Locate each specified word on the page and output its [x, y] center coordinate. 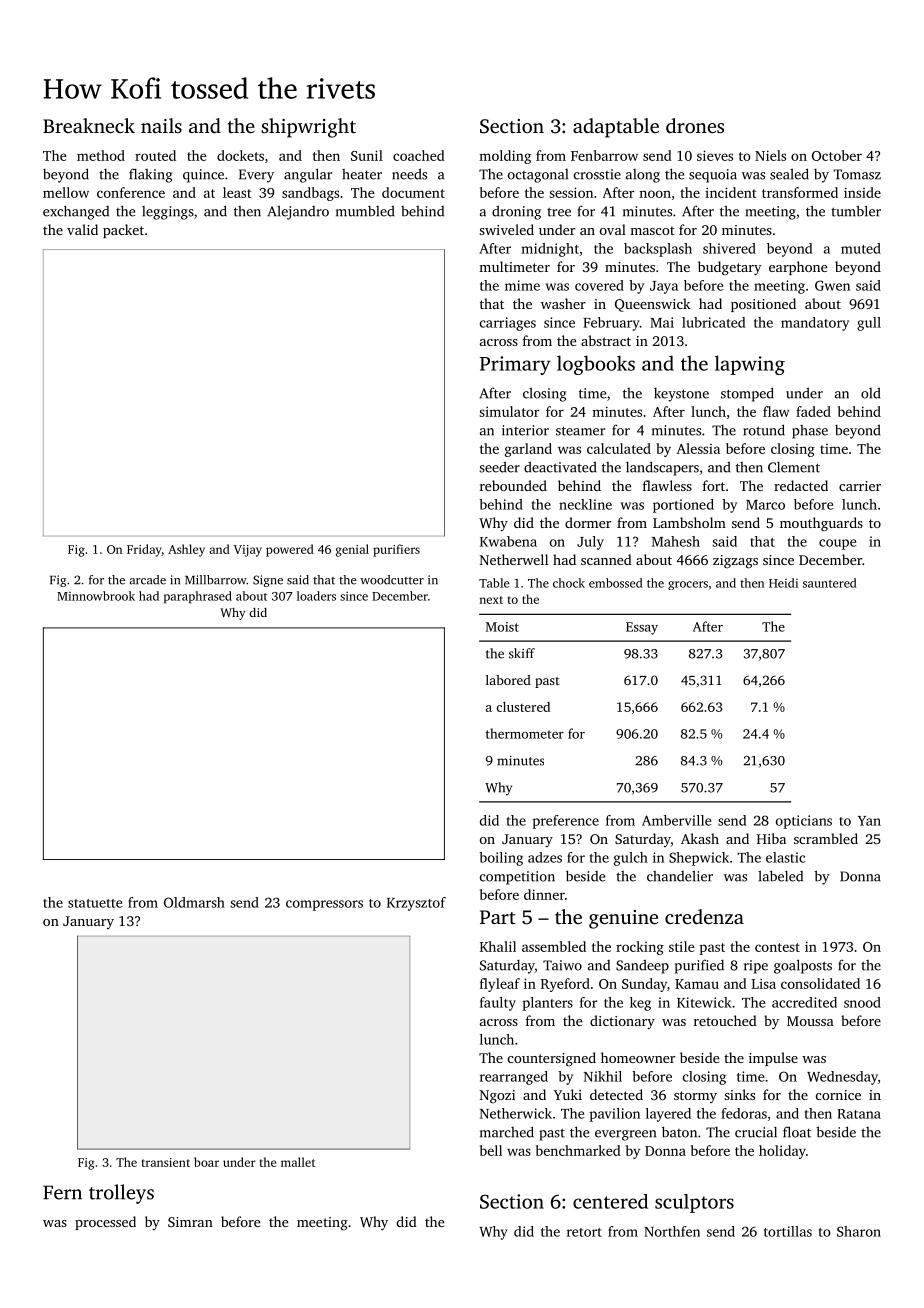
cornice [838, 1095]
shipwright [308, 128]
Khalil [498, 946]
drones [695, 125]
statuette [95, 903]
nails [161, 125]
